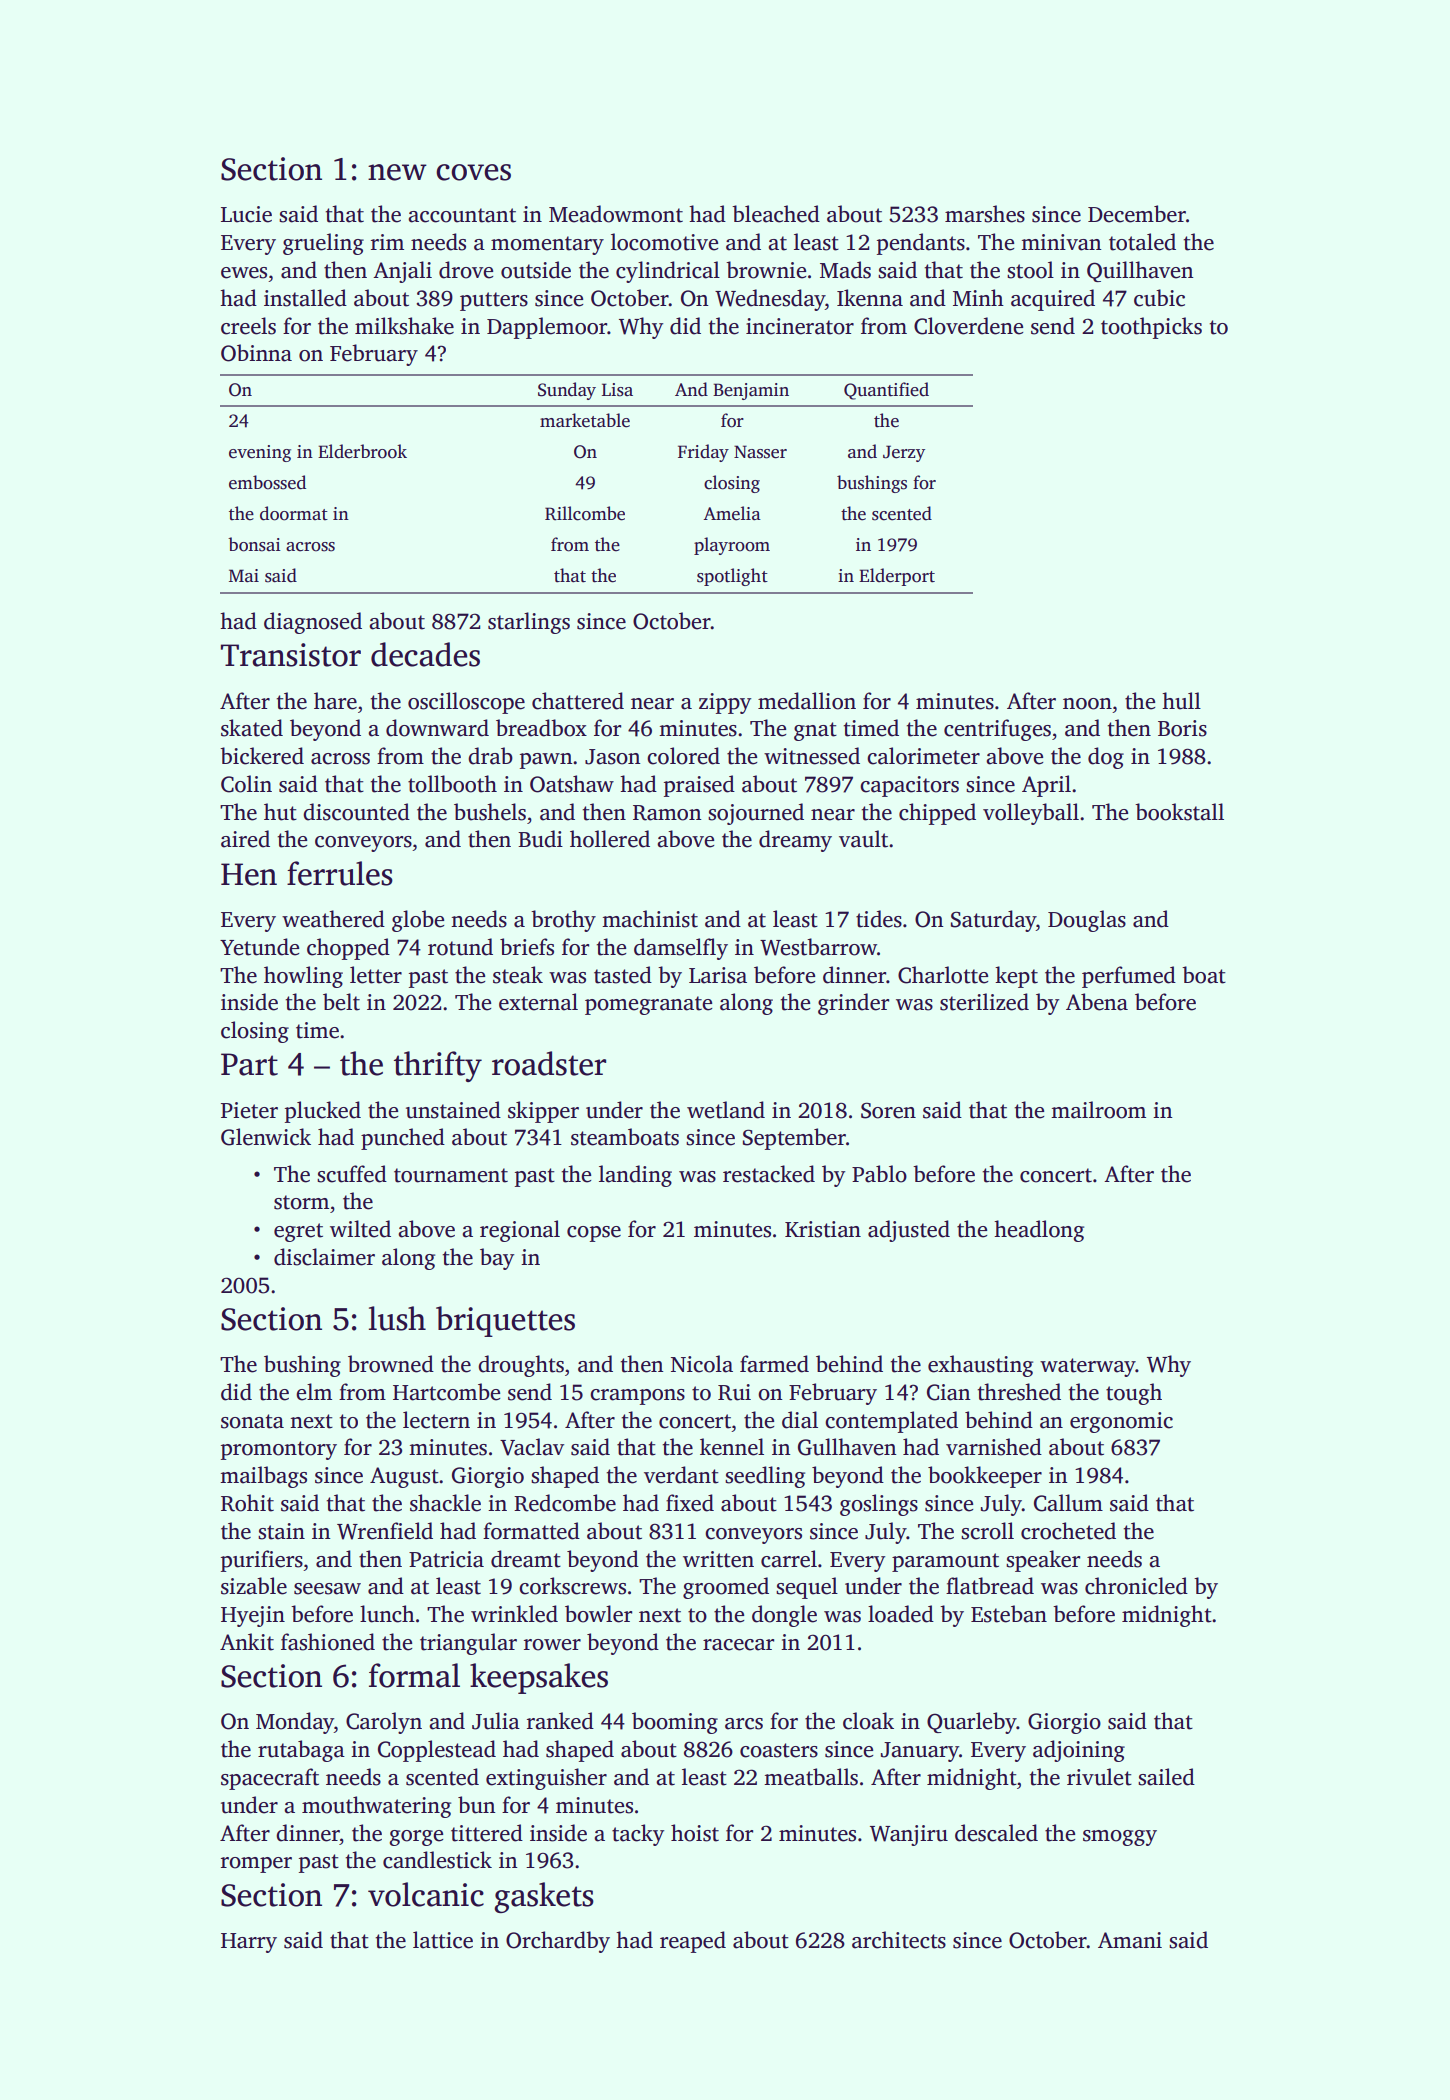 Image resolution: width=1450 pixels, height=2100 pixels. I want to click on lush, so click(397, 1318).
